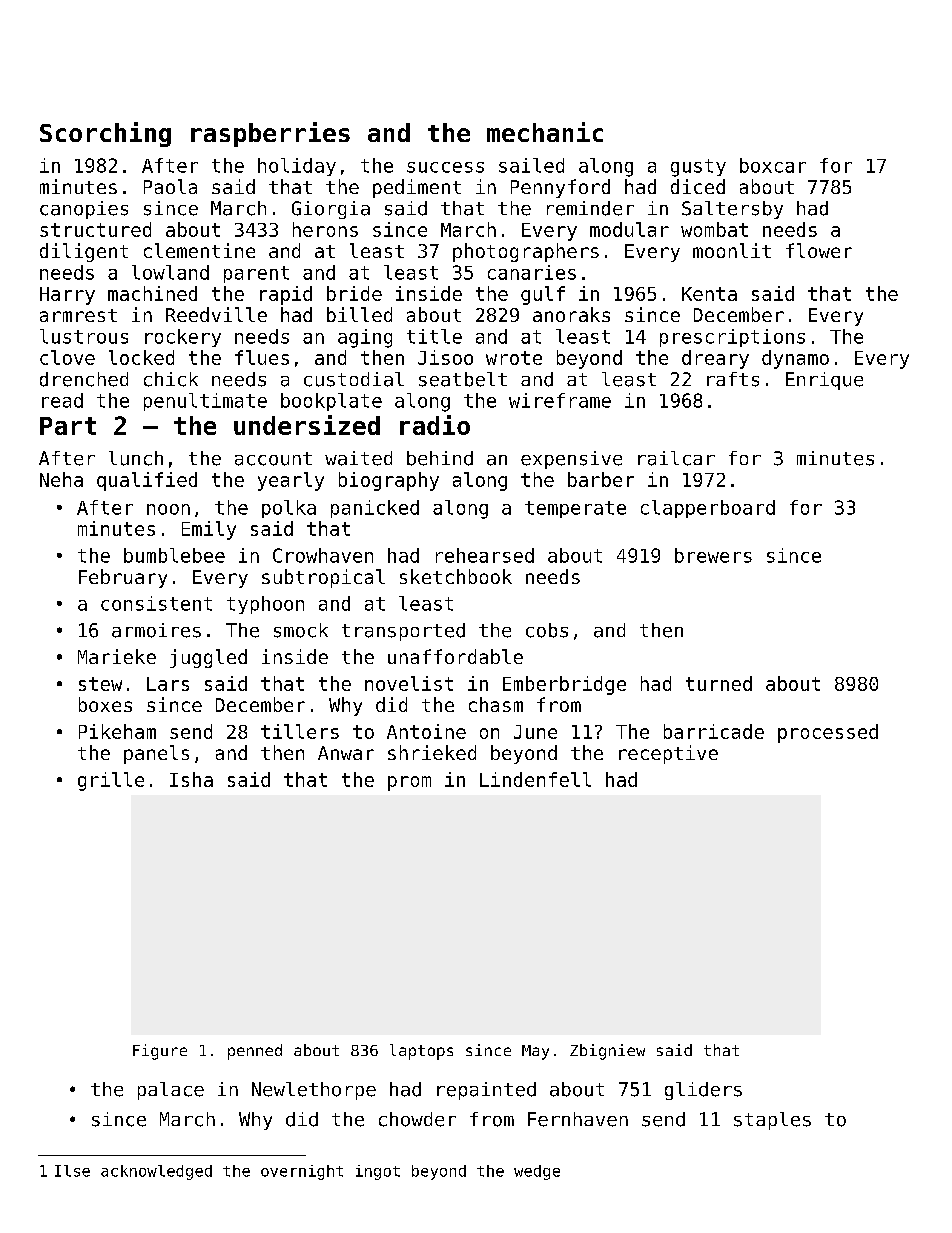 Image resolution: width=952 pixels, height=1233 pixels. Describe the element at coordinates (297, 167) in the document. I see `holiday` at that location.
